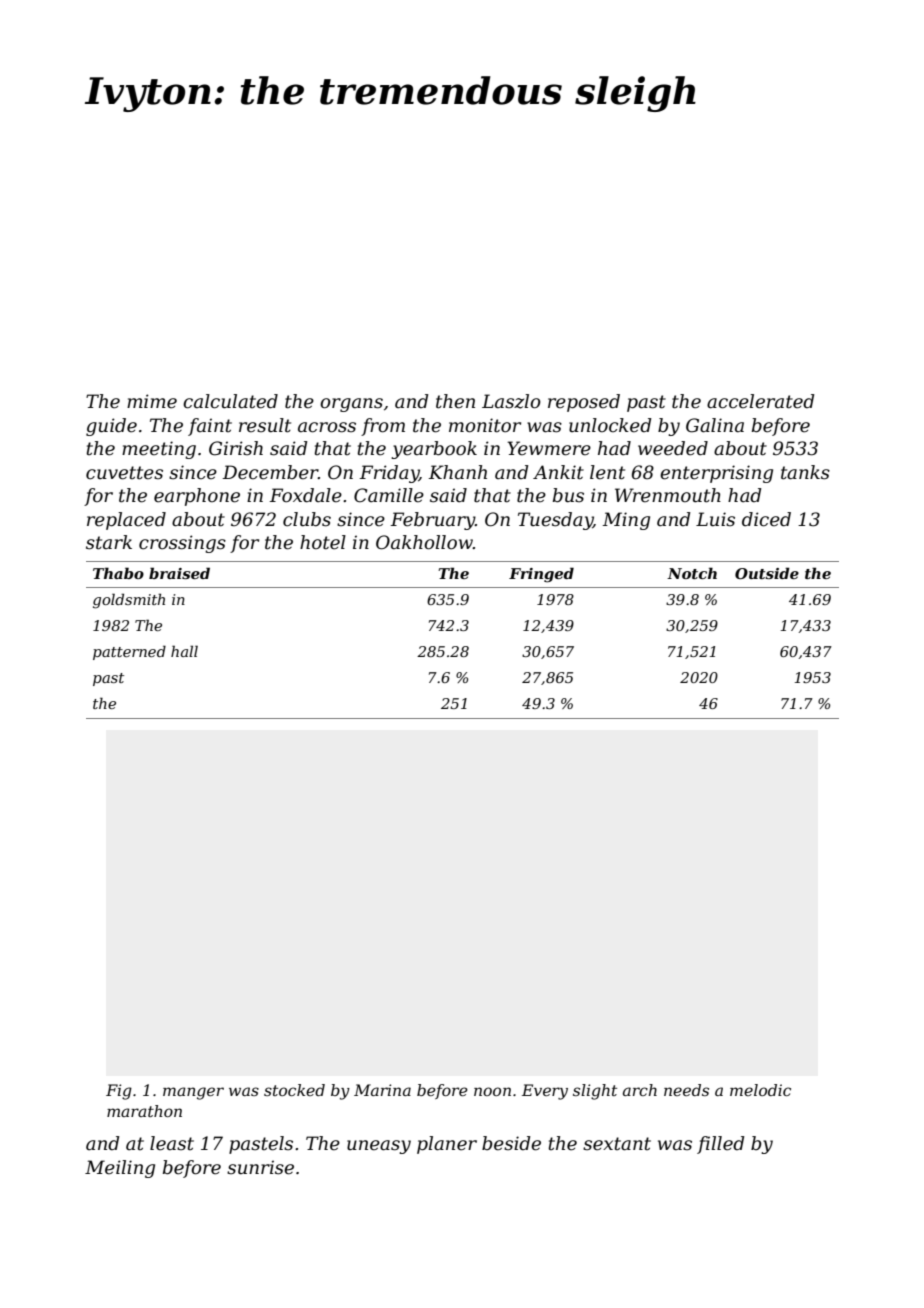 The height and width of the screenshot is (1308, 924). What do you see at coordinates (720, 1145) in the screenshot?
I see `filled` at bounding box center [720, 1145].
